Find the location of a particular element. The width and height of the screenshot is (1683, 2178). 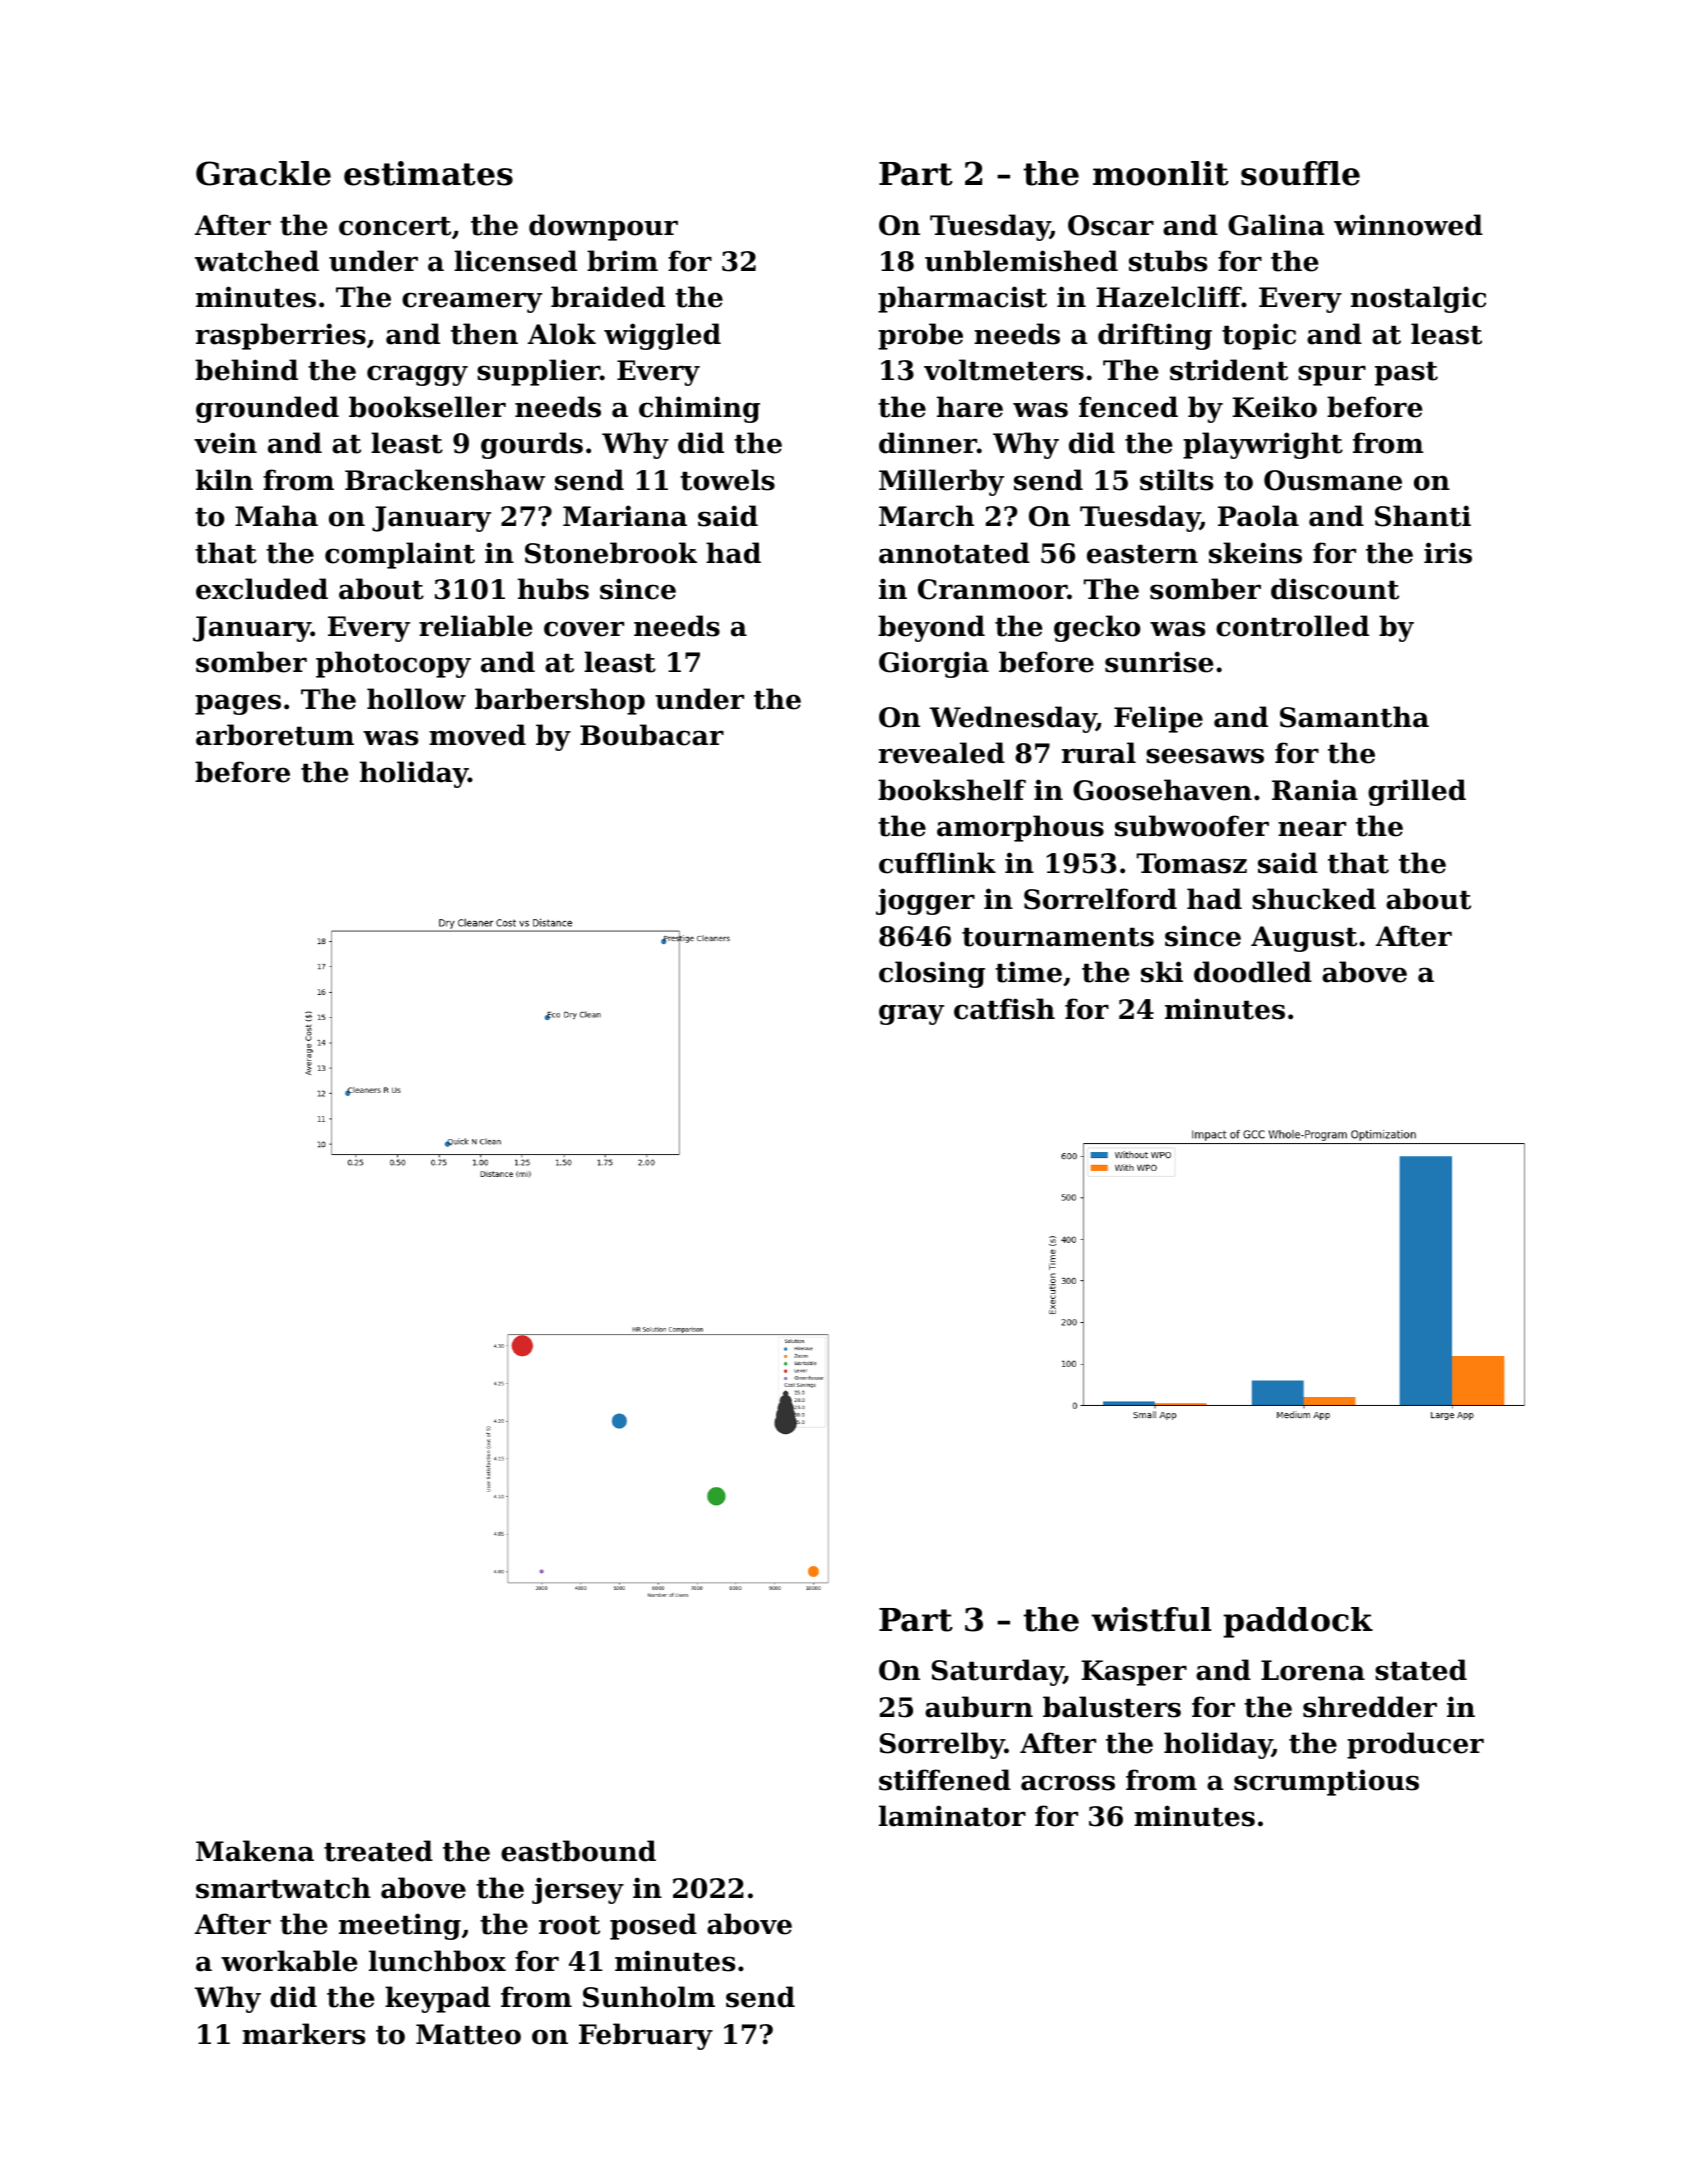

pages is located at coordinates (238, 704).
